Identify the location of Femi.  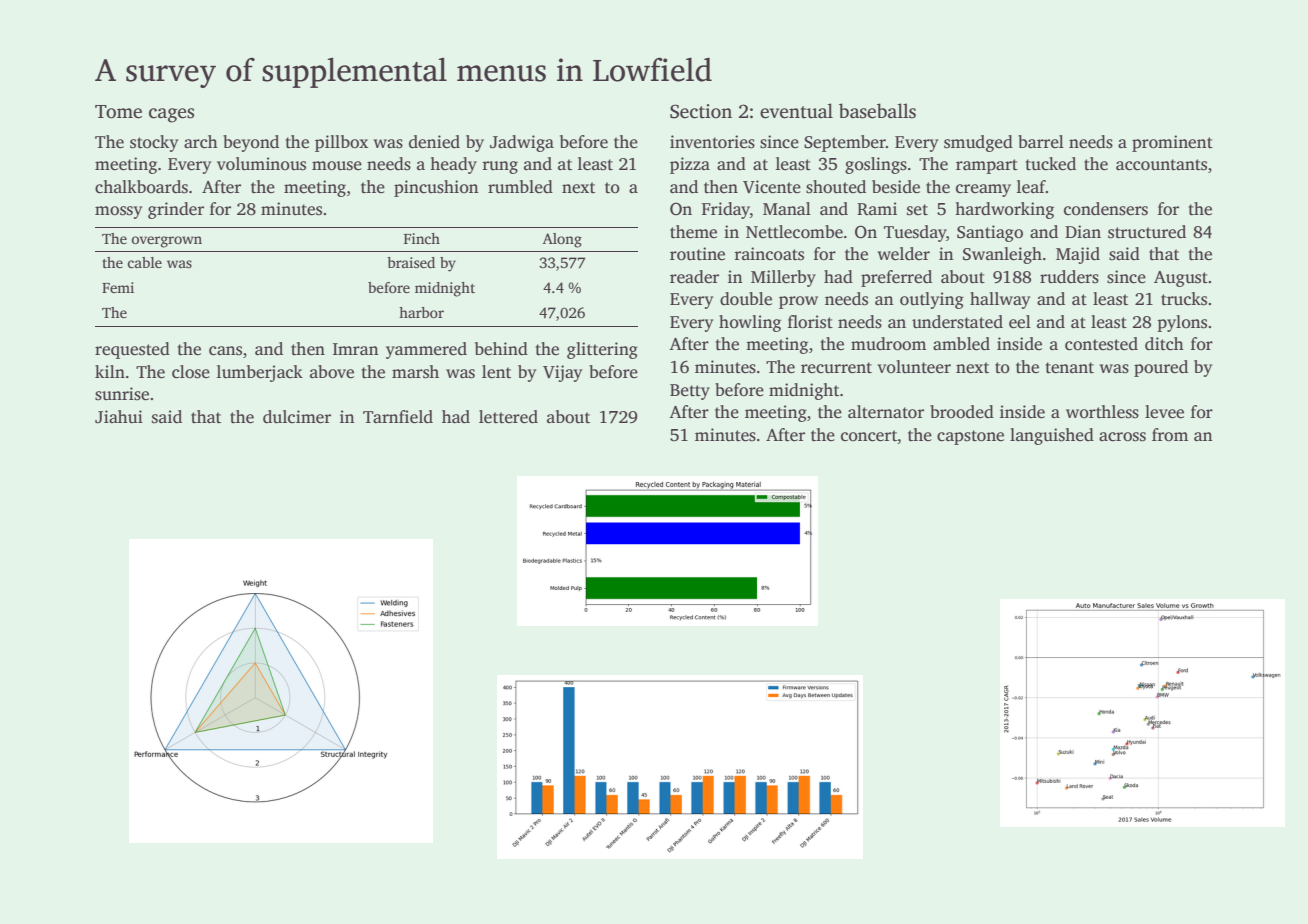
(118, 287).
